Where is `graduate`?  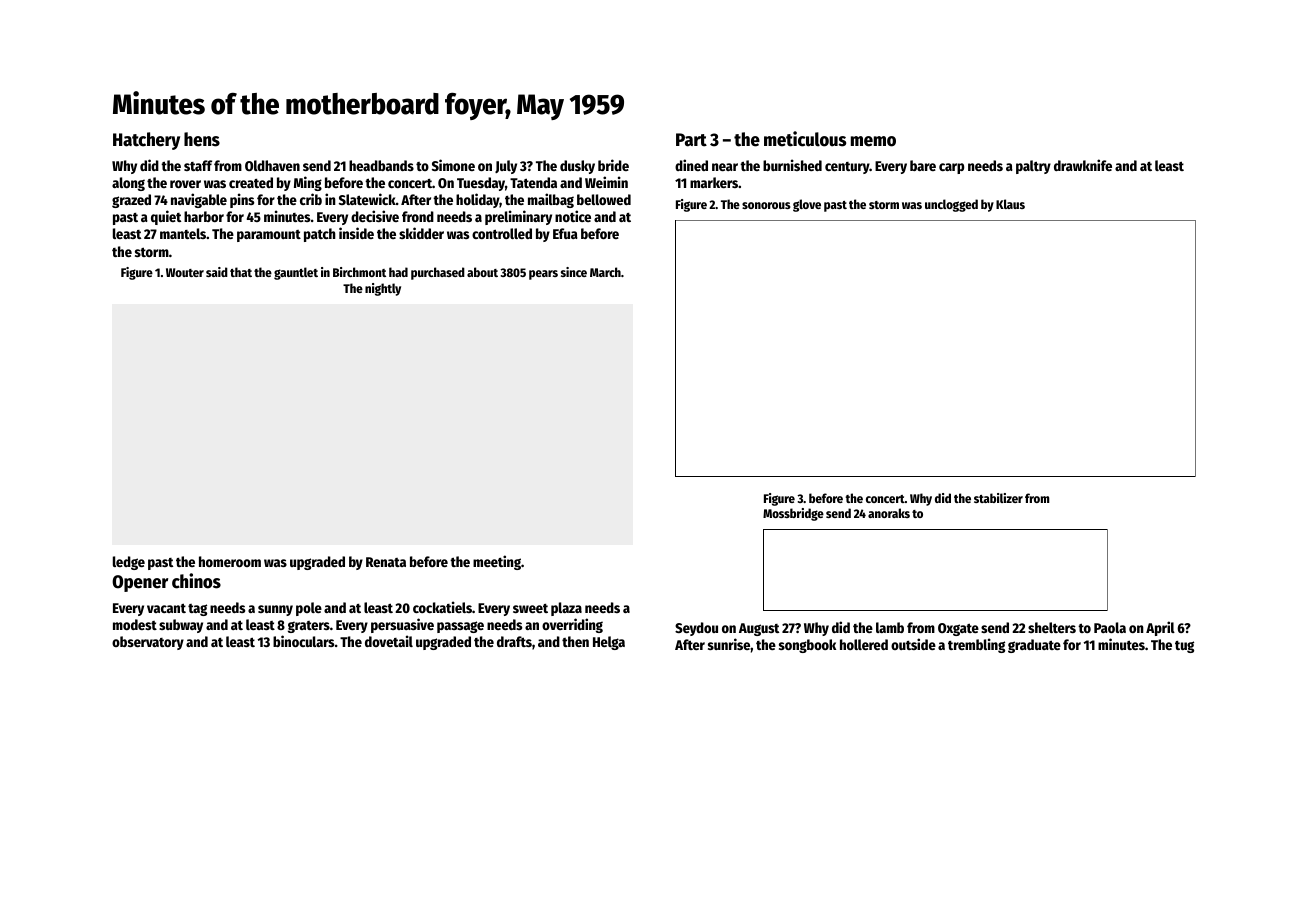
graduate is located at coordinates (1034, 646).
